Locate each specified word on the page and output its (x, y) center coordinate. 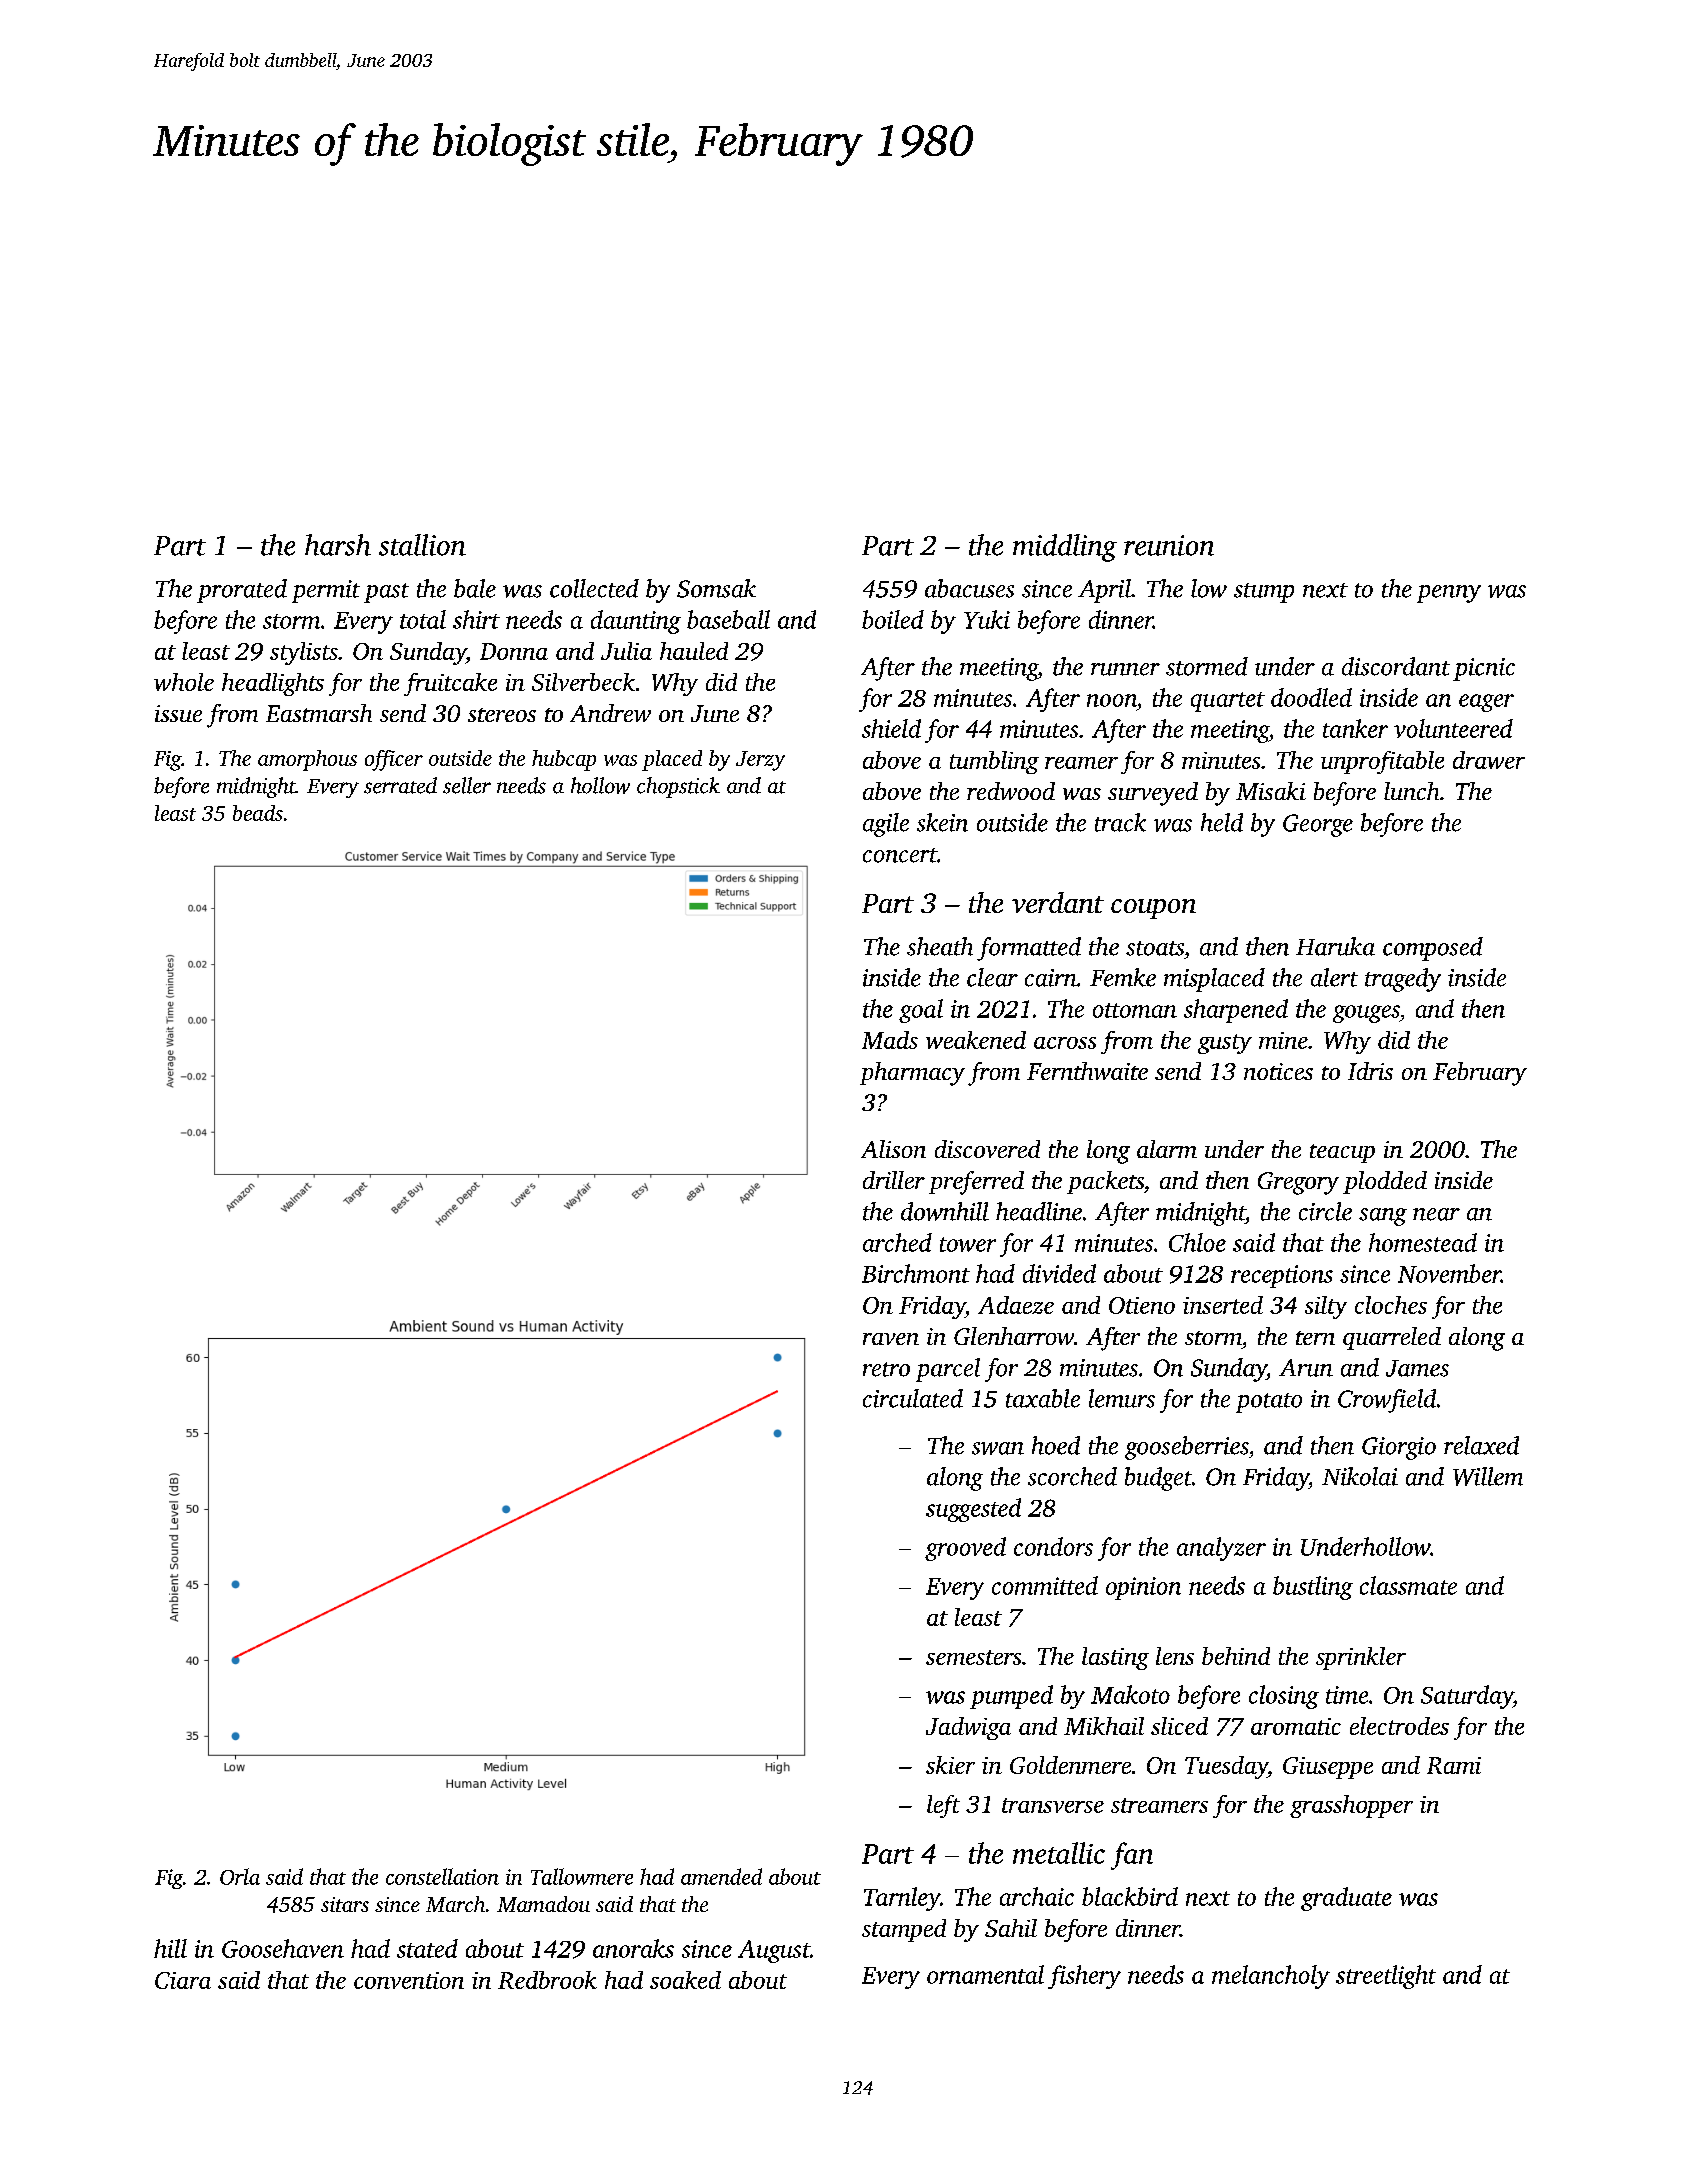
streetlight (1386, 1977)
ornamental (985, 1974)
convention (409, 1980)
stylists (304, 653)
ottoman (1135, 1010)
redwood (1011, 791)
